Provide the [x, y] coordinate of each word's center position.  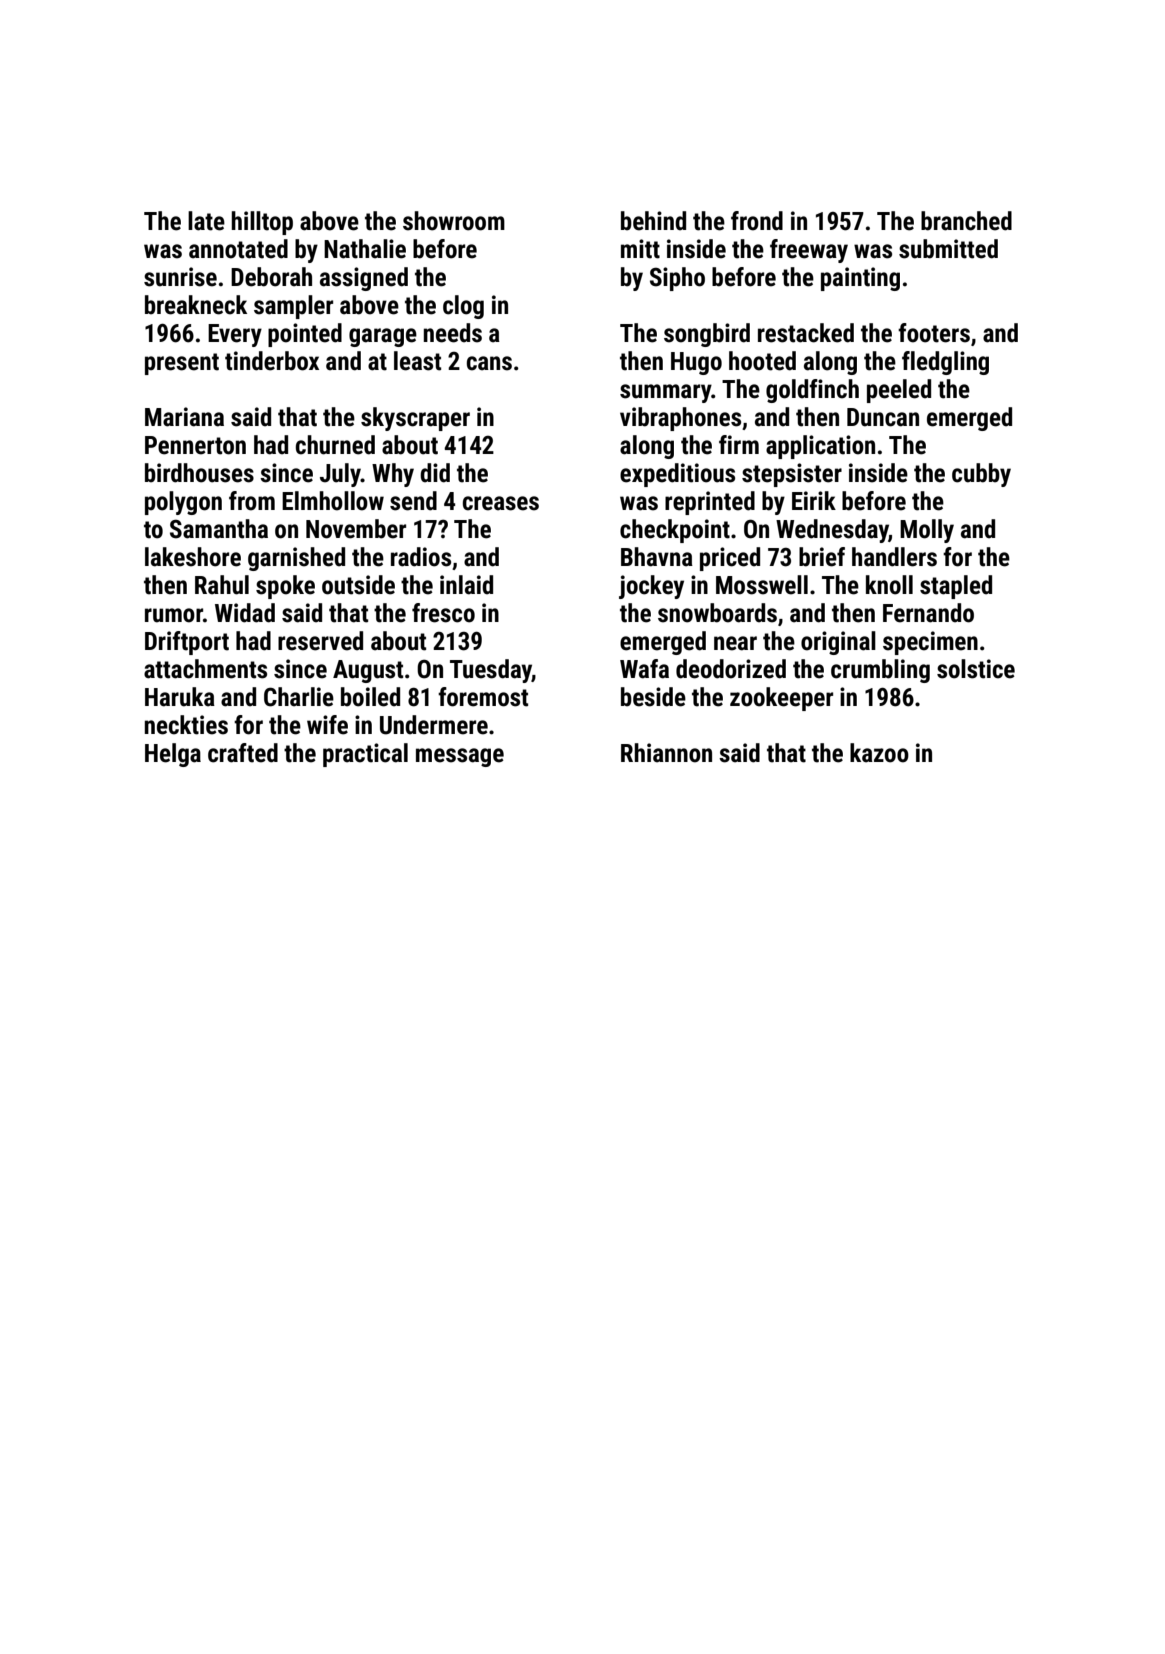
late [206, 221]
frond [757, 221]
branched [966, 221]
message [460, 757]
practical [365, 755]
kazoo [879, 753]
